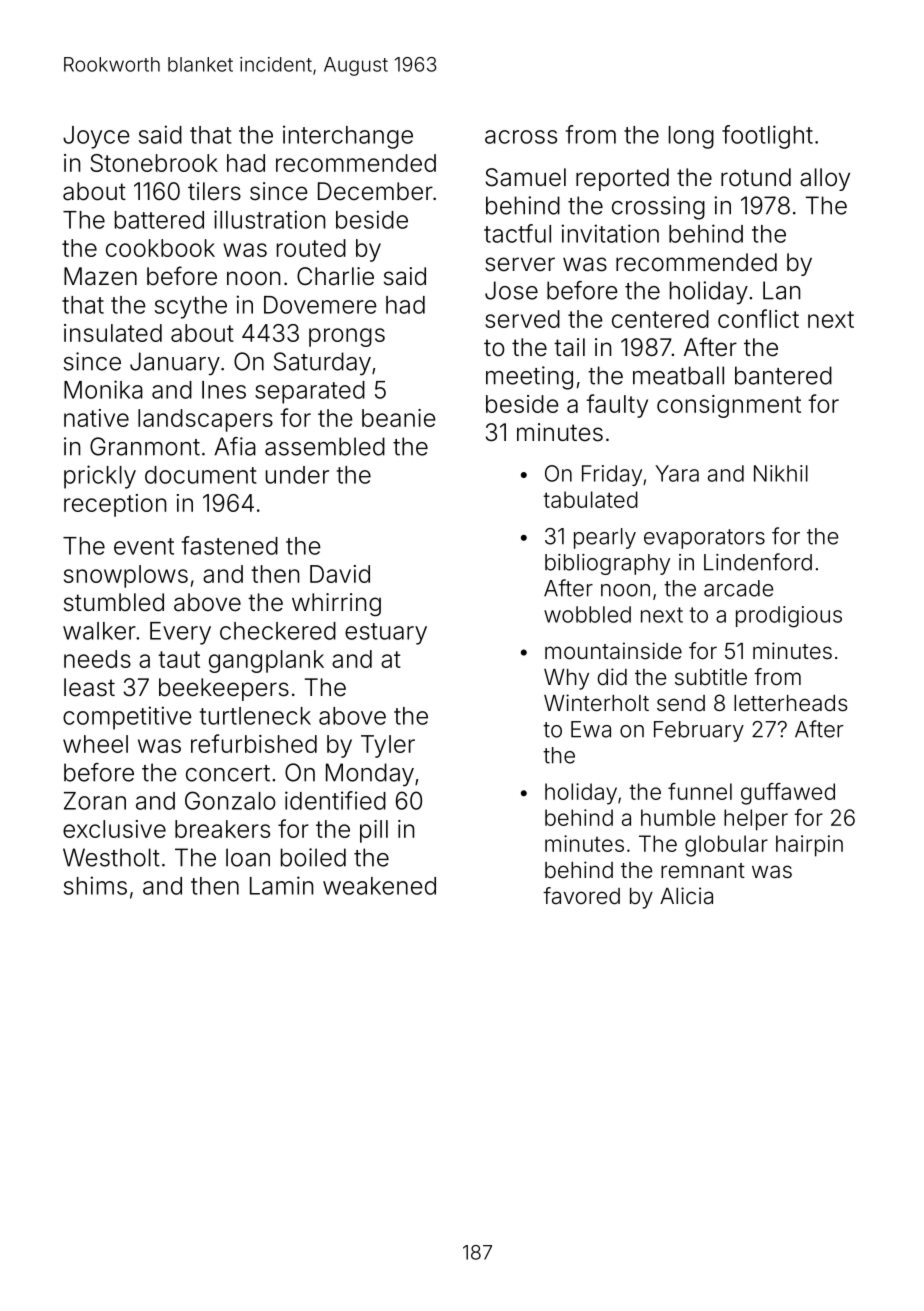  I want to click on estuary, so click(386, 634).
